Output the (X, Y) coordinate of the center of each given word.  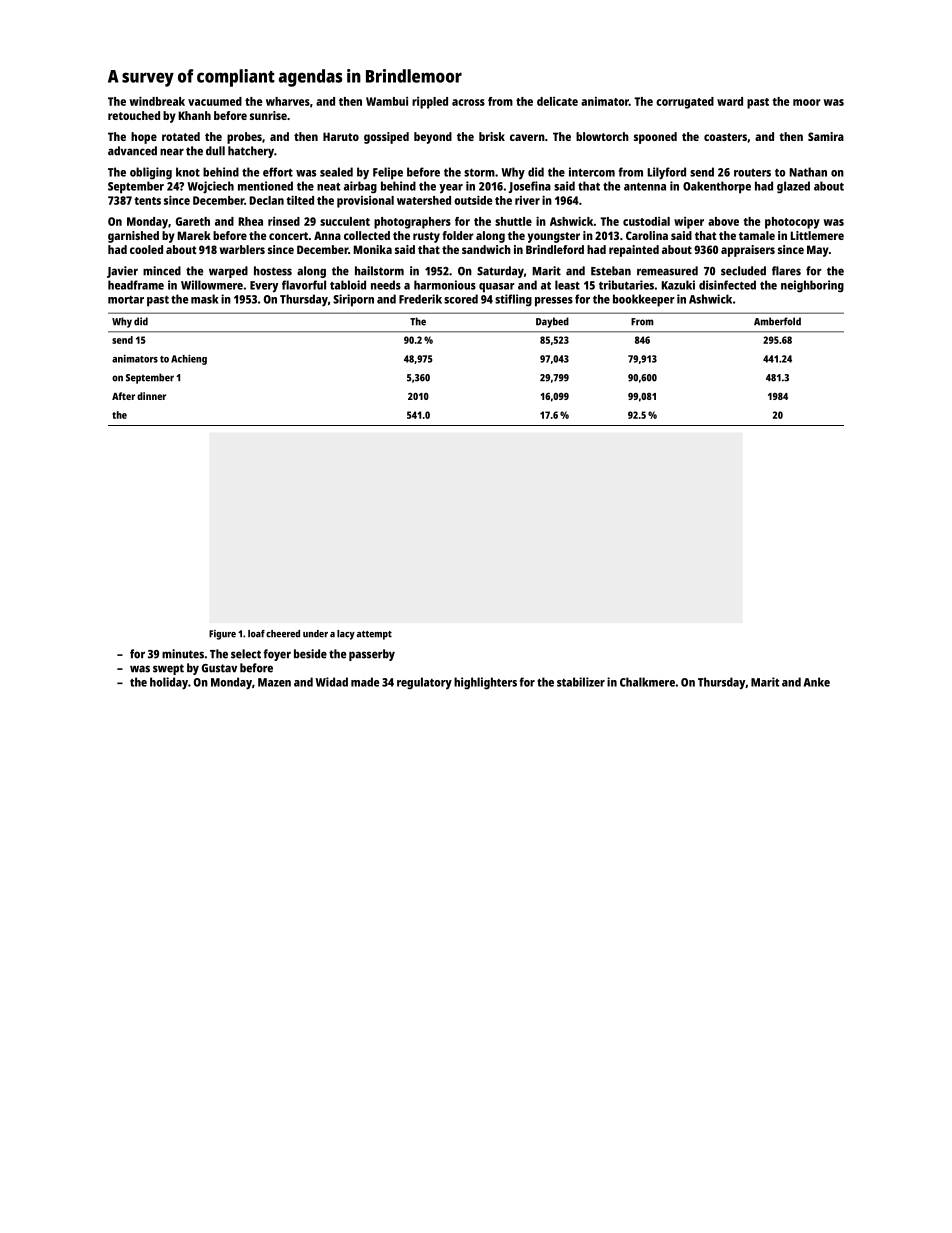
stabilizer (581, 682)
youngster (554, 237)
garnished (133, 237)
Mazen (274, 682)
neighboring (812, 286)
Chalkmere (647, 682)
